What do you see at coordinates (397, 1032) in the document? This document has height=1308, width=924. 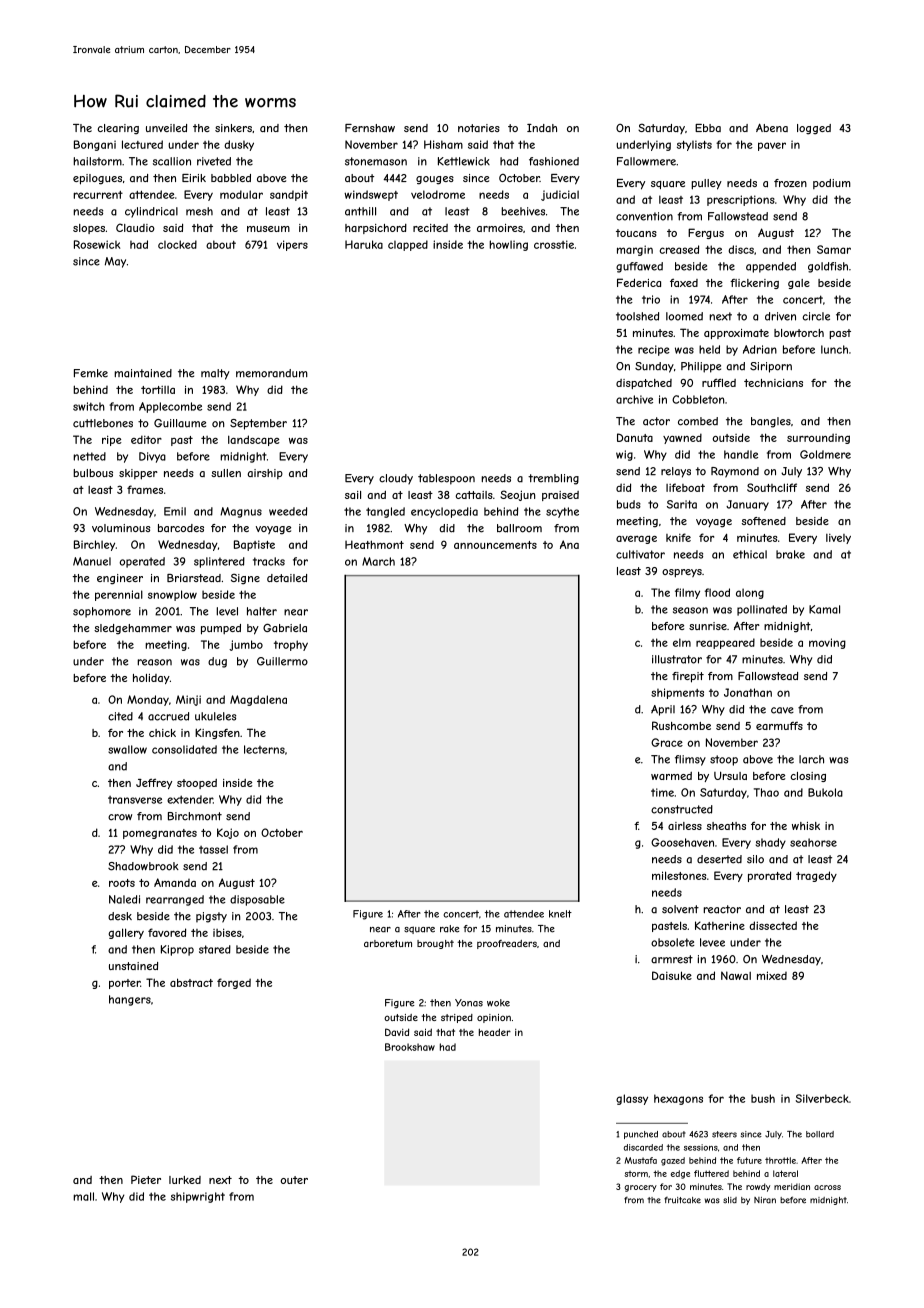 I see `David` at bounding box center [397, 1032].
